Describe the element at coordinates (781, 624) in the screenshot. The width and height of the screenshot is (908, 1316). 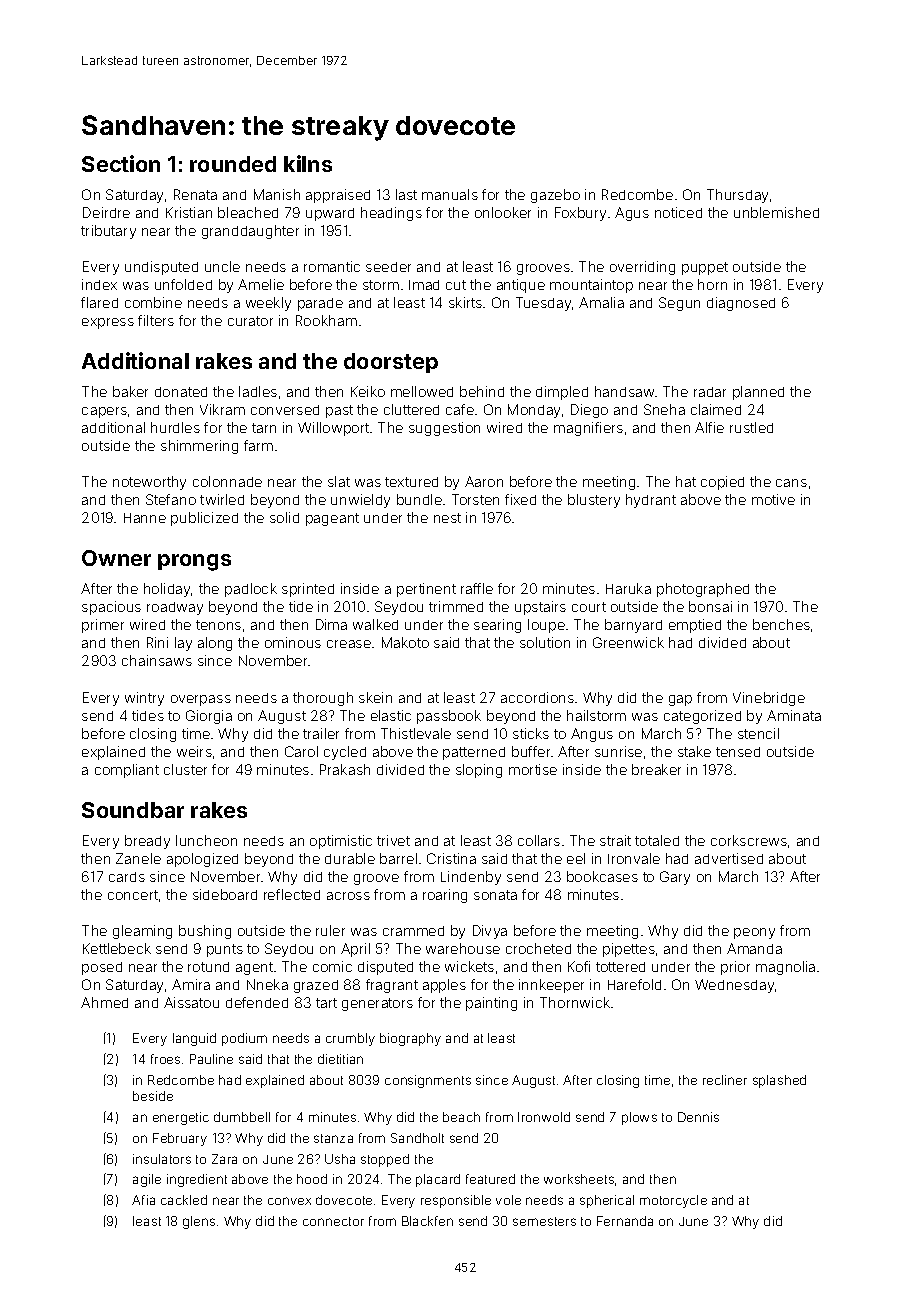
I see `benches` at that location.
